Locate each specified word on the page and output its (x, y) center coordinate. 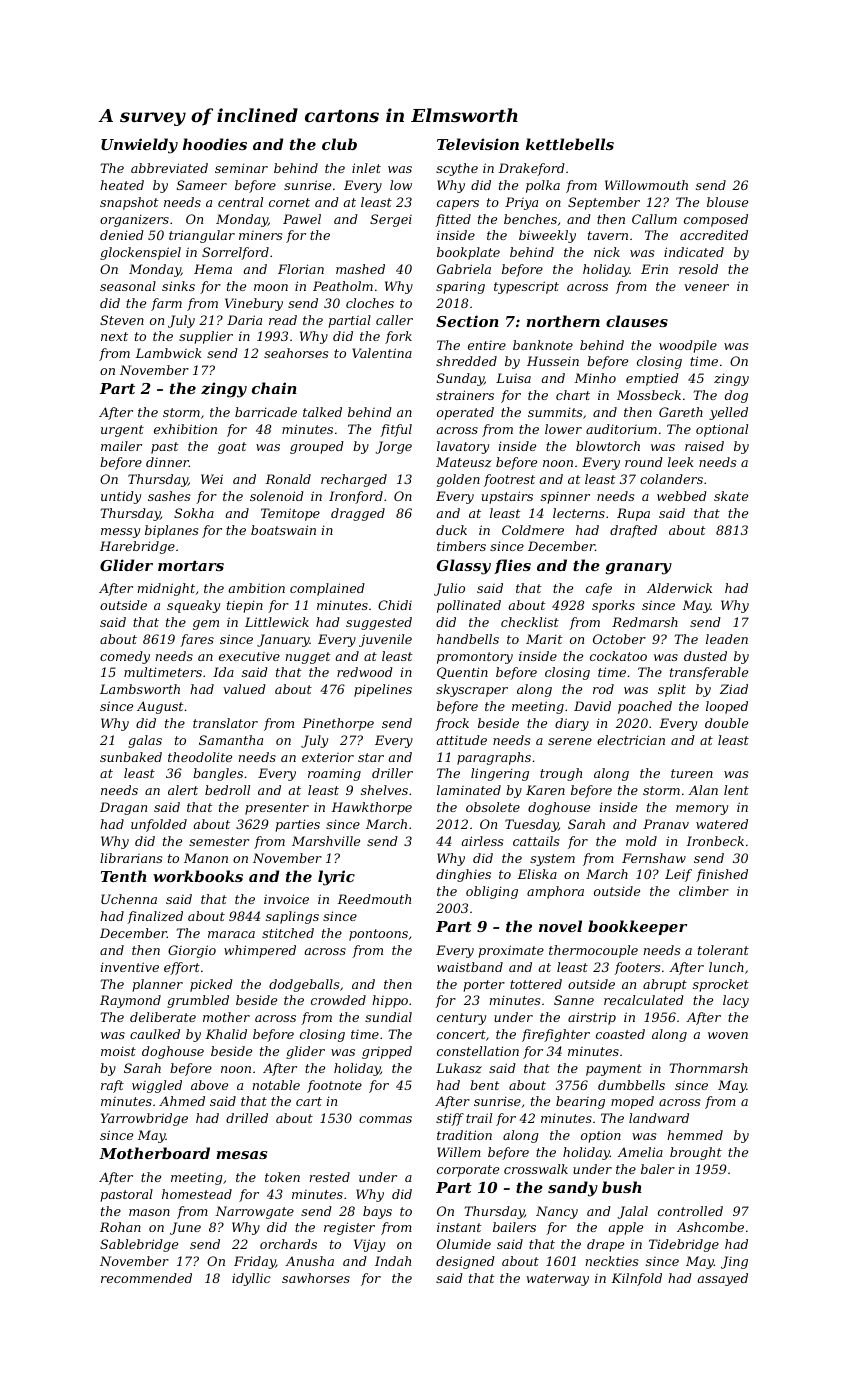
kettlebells (570, 144)
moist (118, 1051)
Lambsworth (140, 689)
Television (478, 144)
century (461, 1019)
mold (641, 841)
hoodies (215, 144)
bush (622, 1187)
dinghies (463, 875)
